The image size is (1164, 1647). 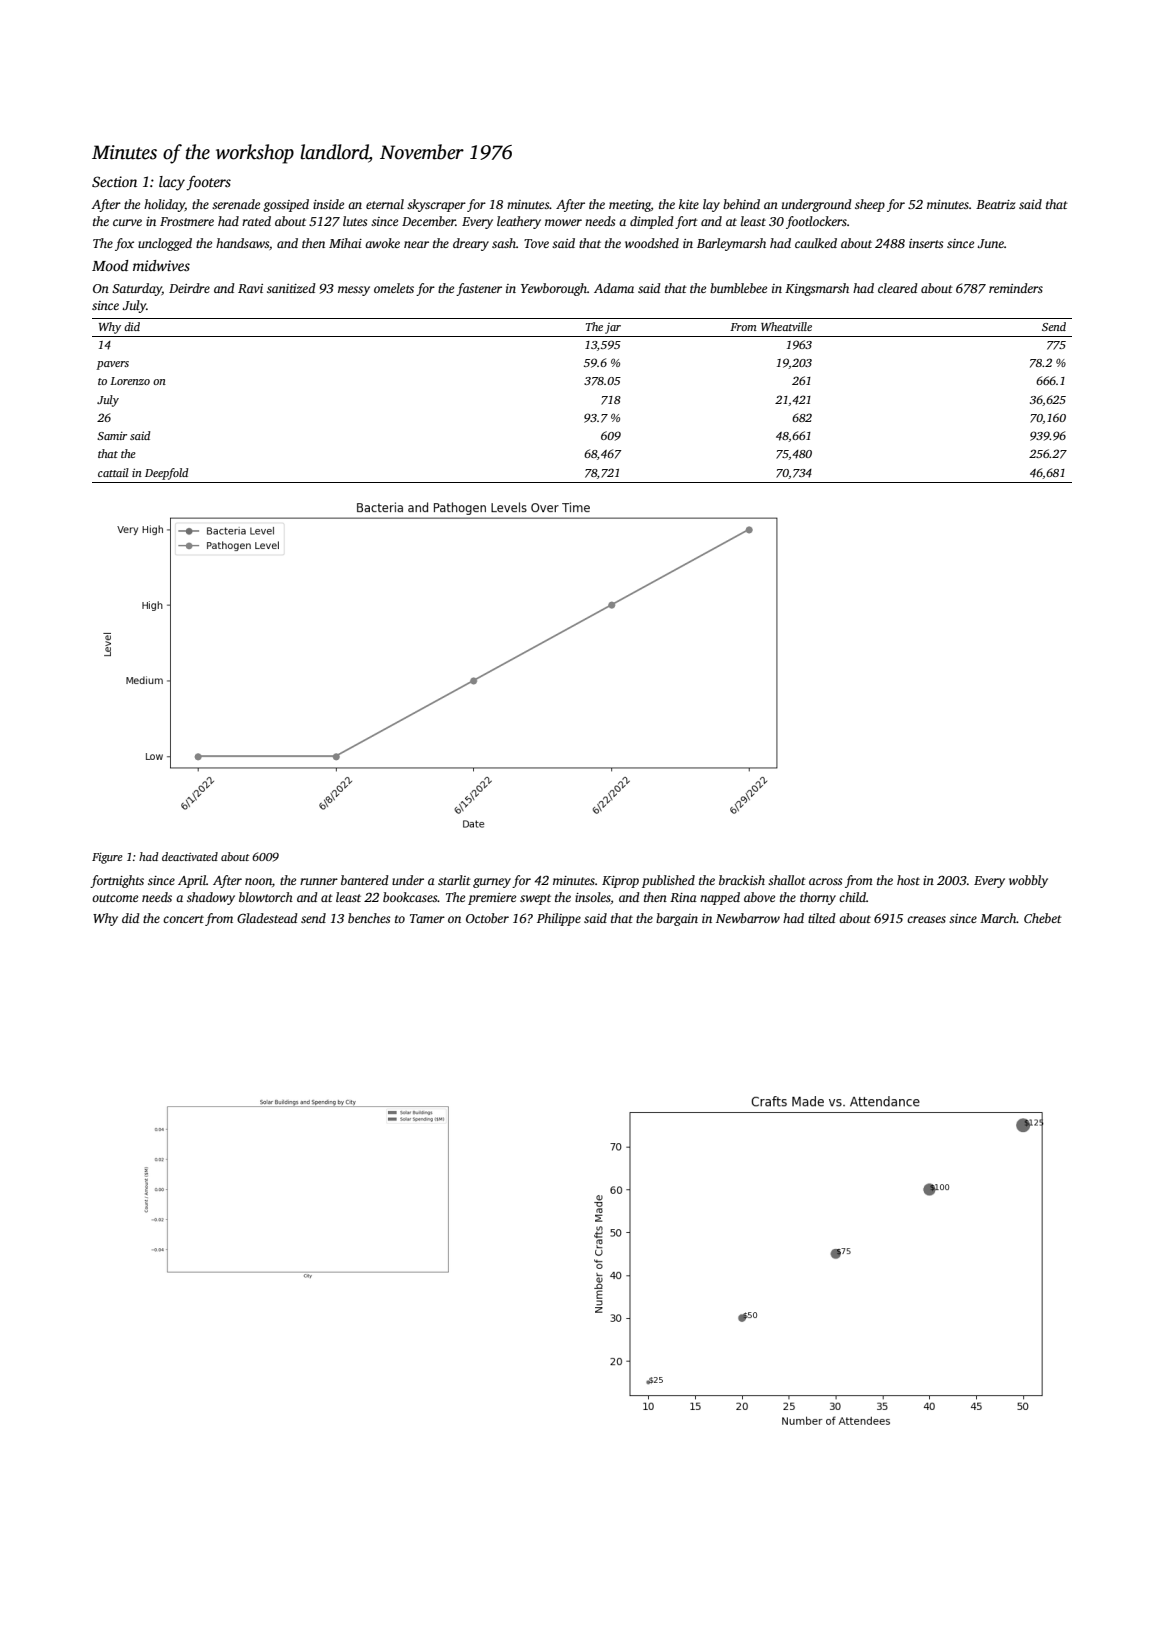 What do you see at coordinates (1016, 288) in the screenshot?
I see `reminders` at bounding box center [1016, 288].
